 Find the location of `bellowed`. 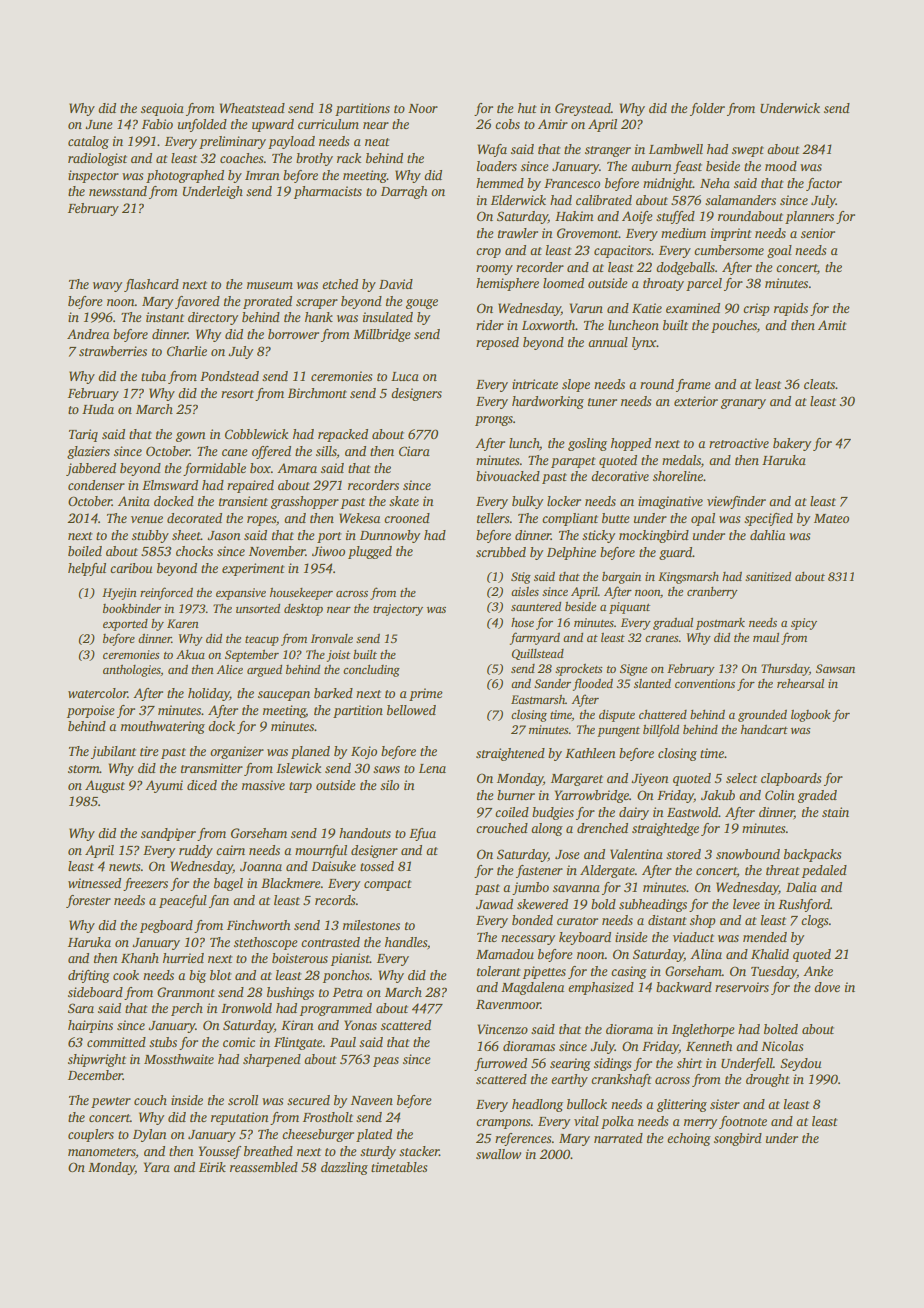

bellowed is located at coordinates (411, 710).
